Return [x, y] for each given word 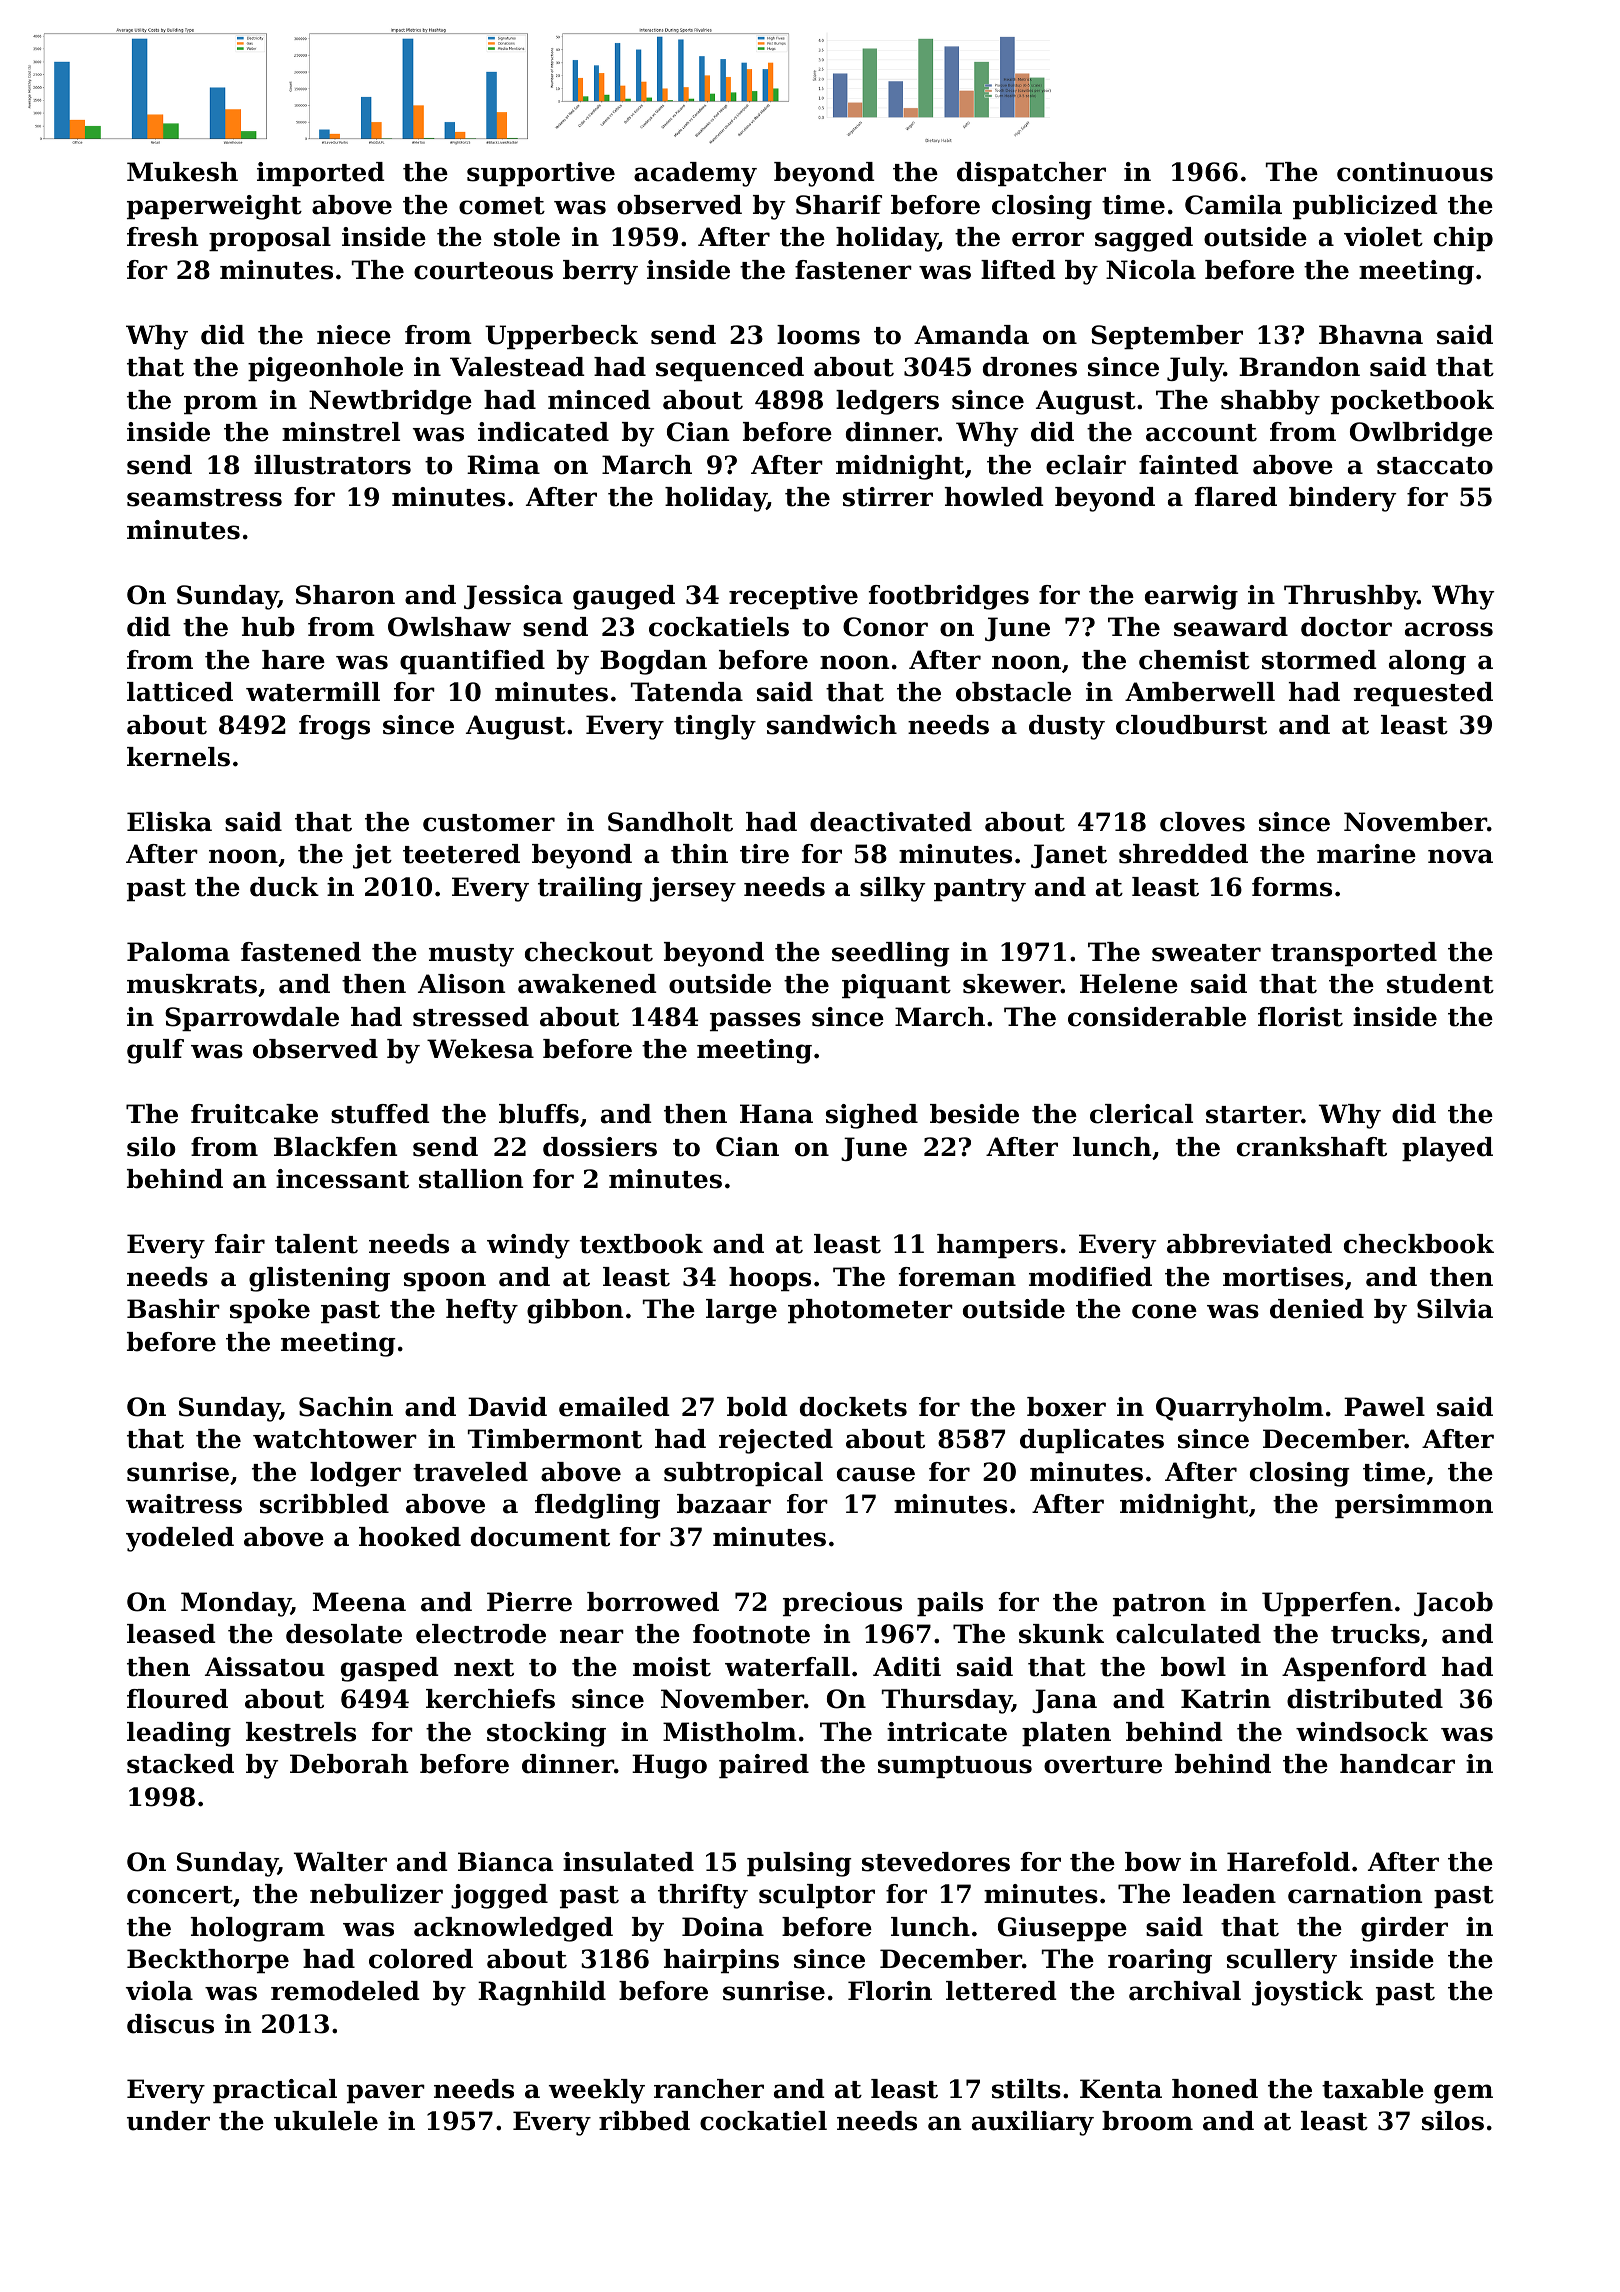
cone [1164, 1311]
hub [268, 627]
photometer [870, 1311]
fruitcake [254, 1114]
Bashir [173, 1309]
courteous [483, 271]
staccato [1435, 466]
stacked [180, 1764]
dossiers [600, 1147]
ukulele [326, 2121]
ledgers [887, 402]
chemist [1194, 660]
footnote [751, 1634]
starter [1253, 1115]
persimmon [1414, 1506]
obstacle [1013, 692]
